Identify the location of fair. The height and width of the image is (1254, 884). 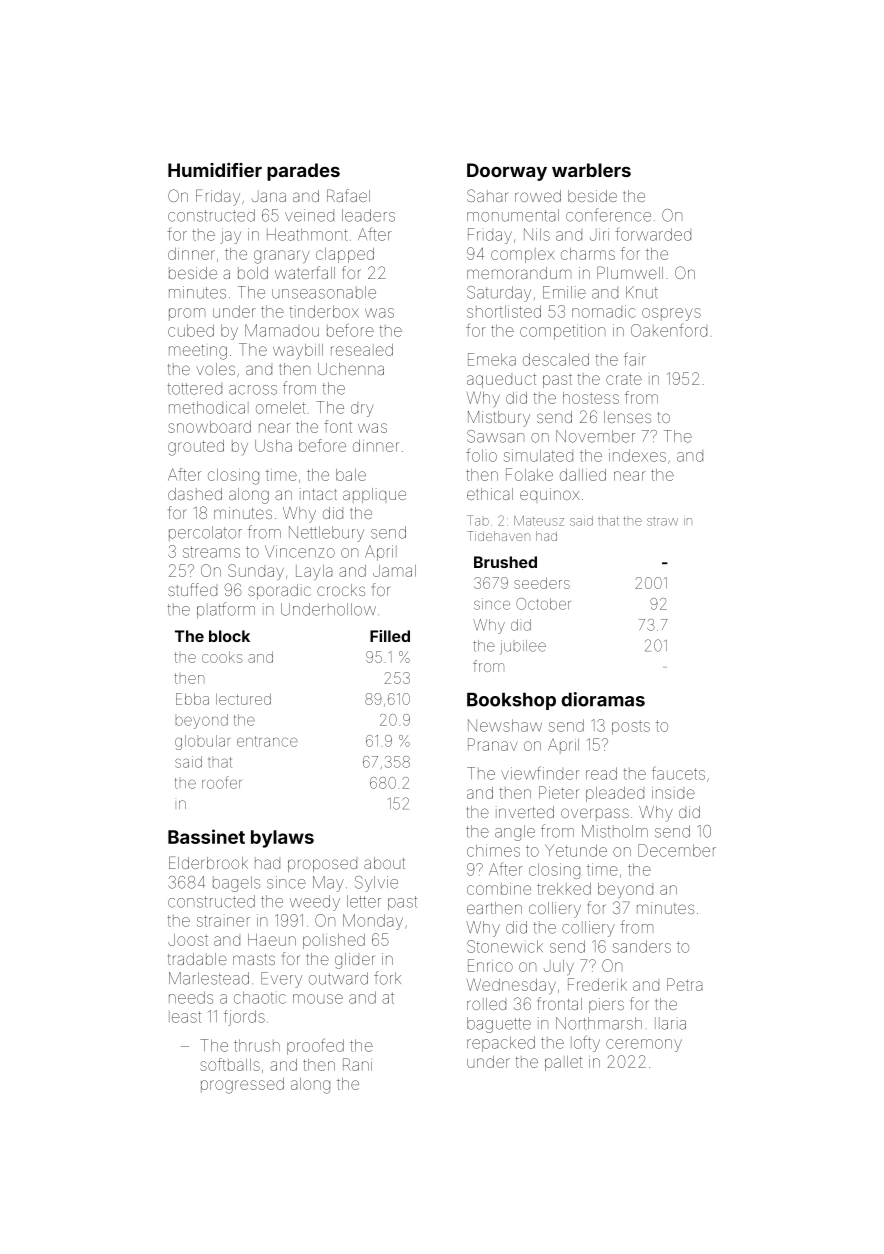
(635, 359).
